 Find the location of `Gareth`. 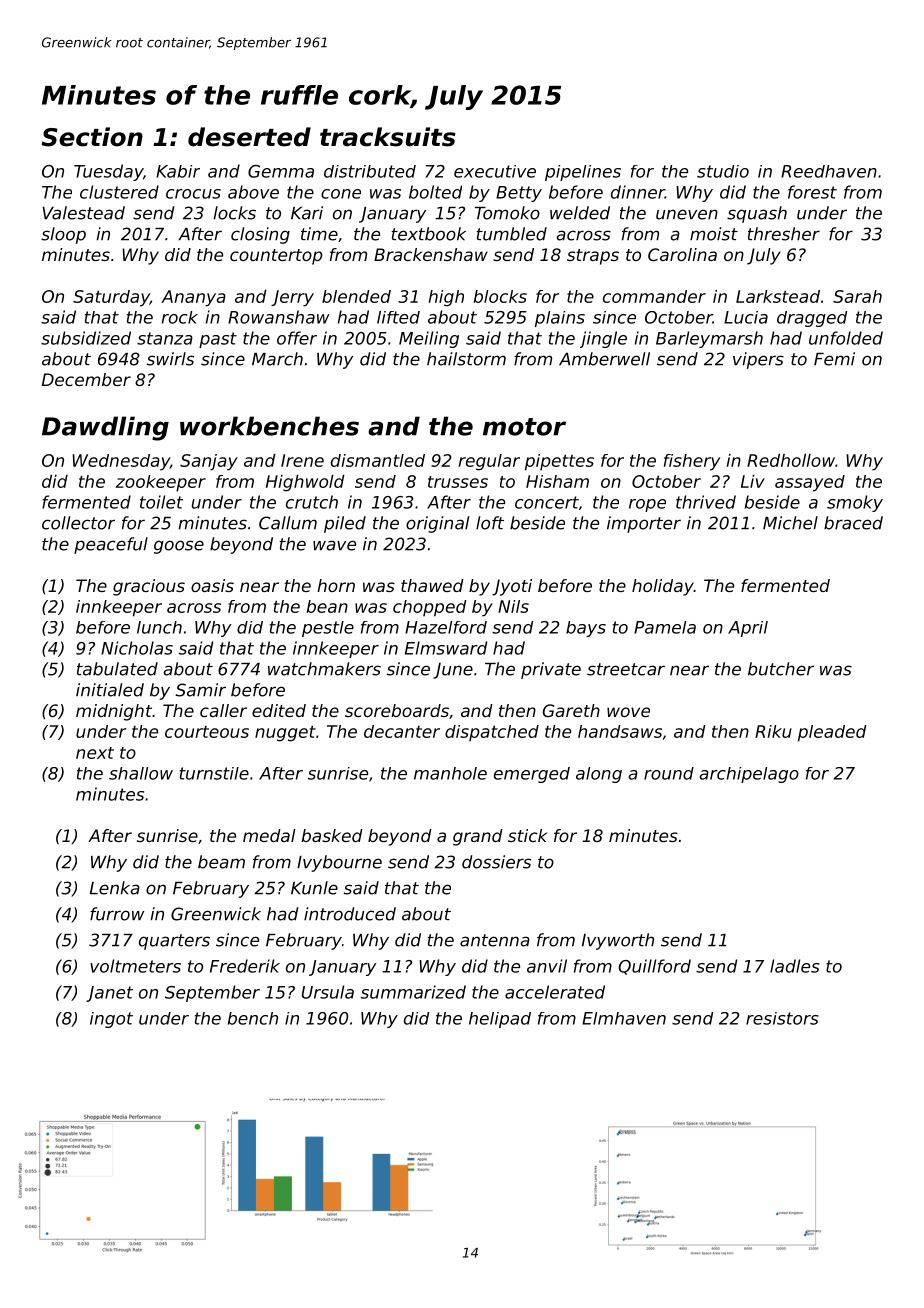

Gareth is located at coordinates (571, 710).
